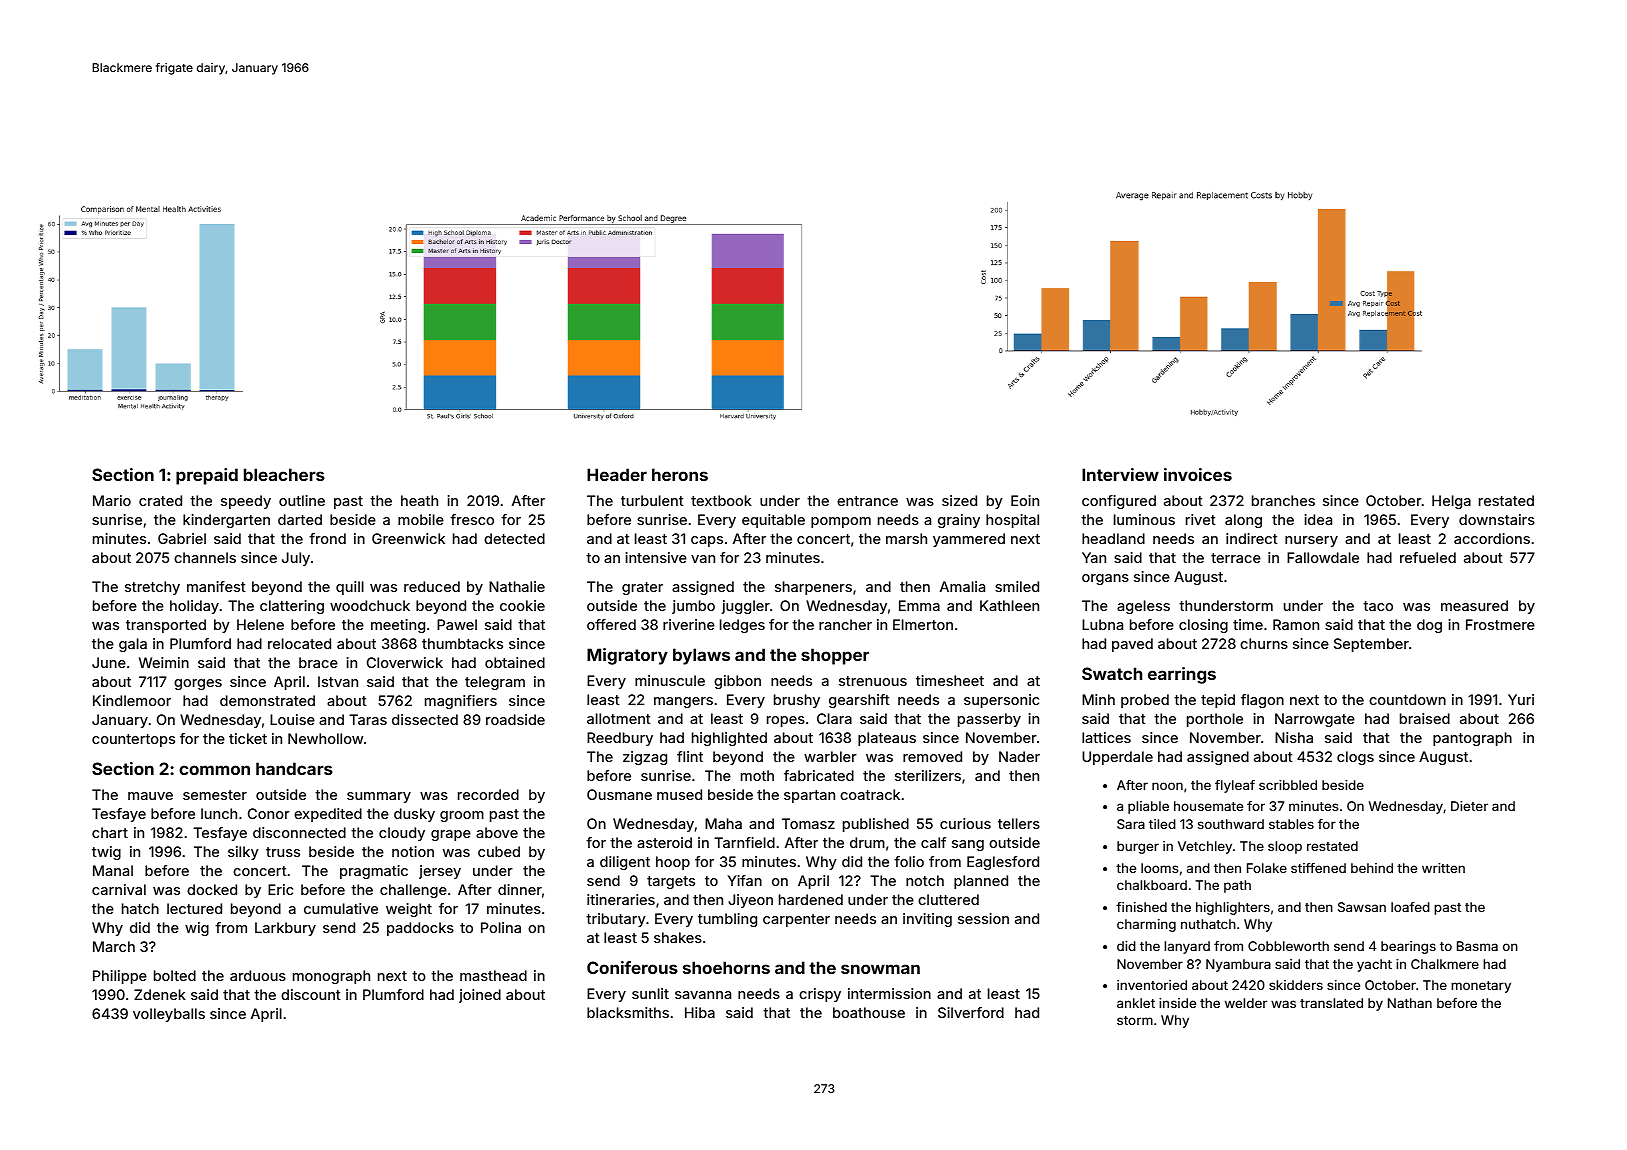  Describe the element at coordinates (617, 474) in the screenshot. I see `Header` at that location.
